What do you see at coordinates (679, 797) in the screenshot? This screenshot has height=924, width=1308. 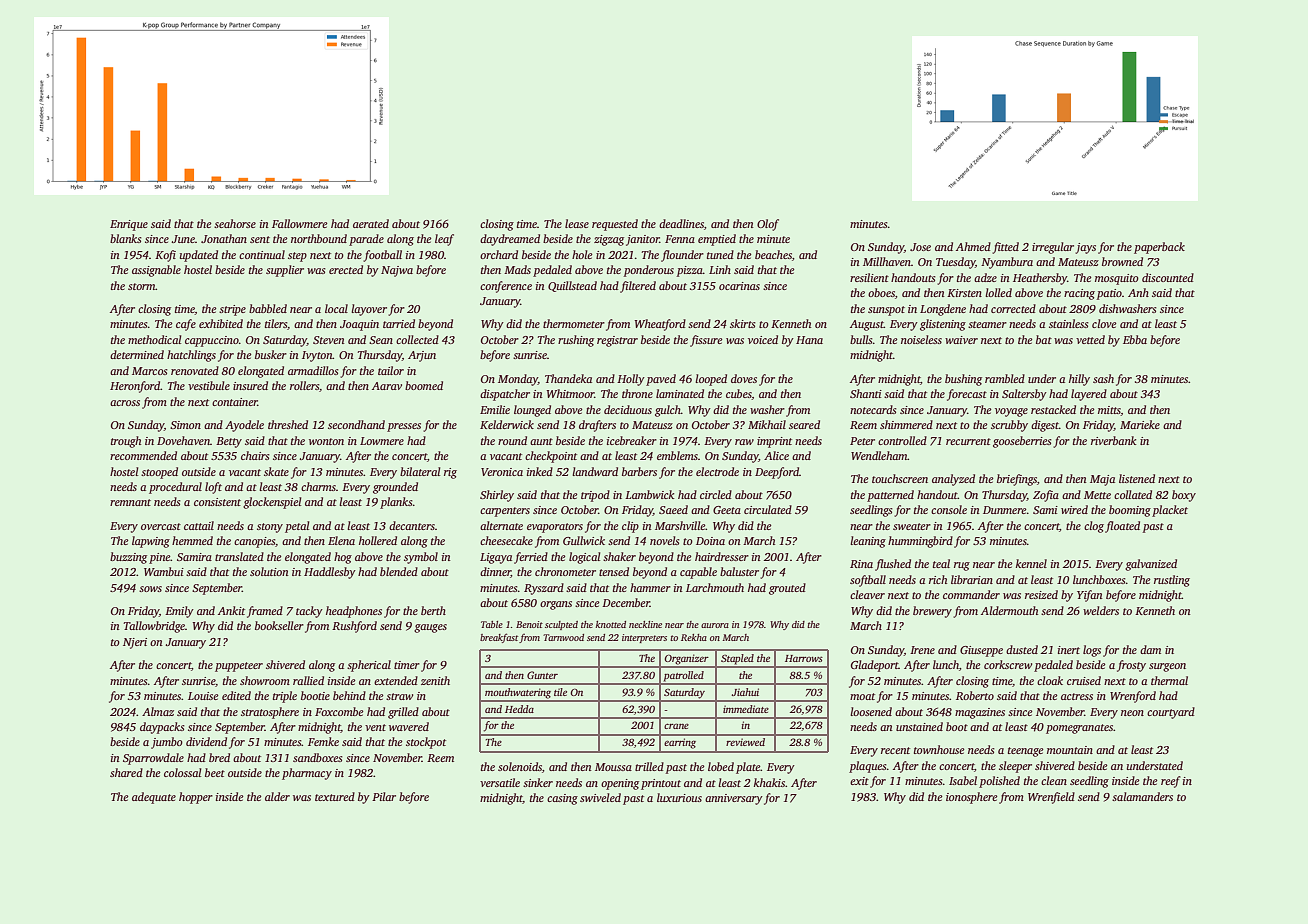 I see `luxurious` at bounding box center [679, 797].
